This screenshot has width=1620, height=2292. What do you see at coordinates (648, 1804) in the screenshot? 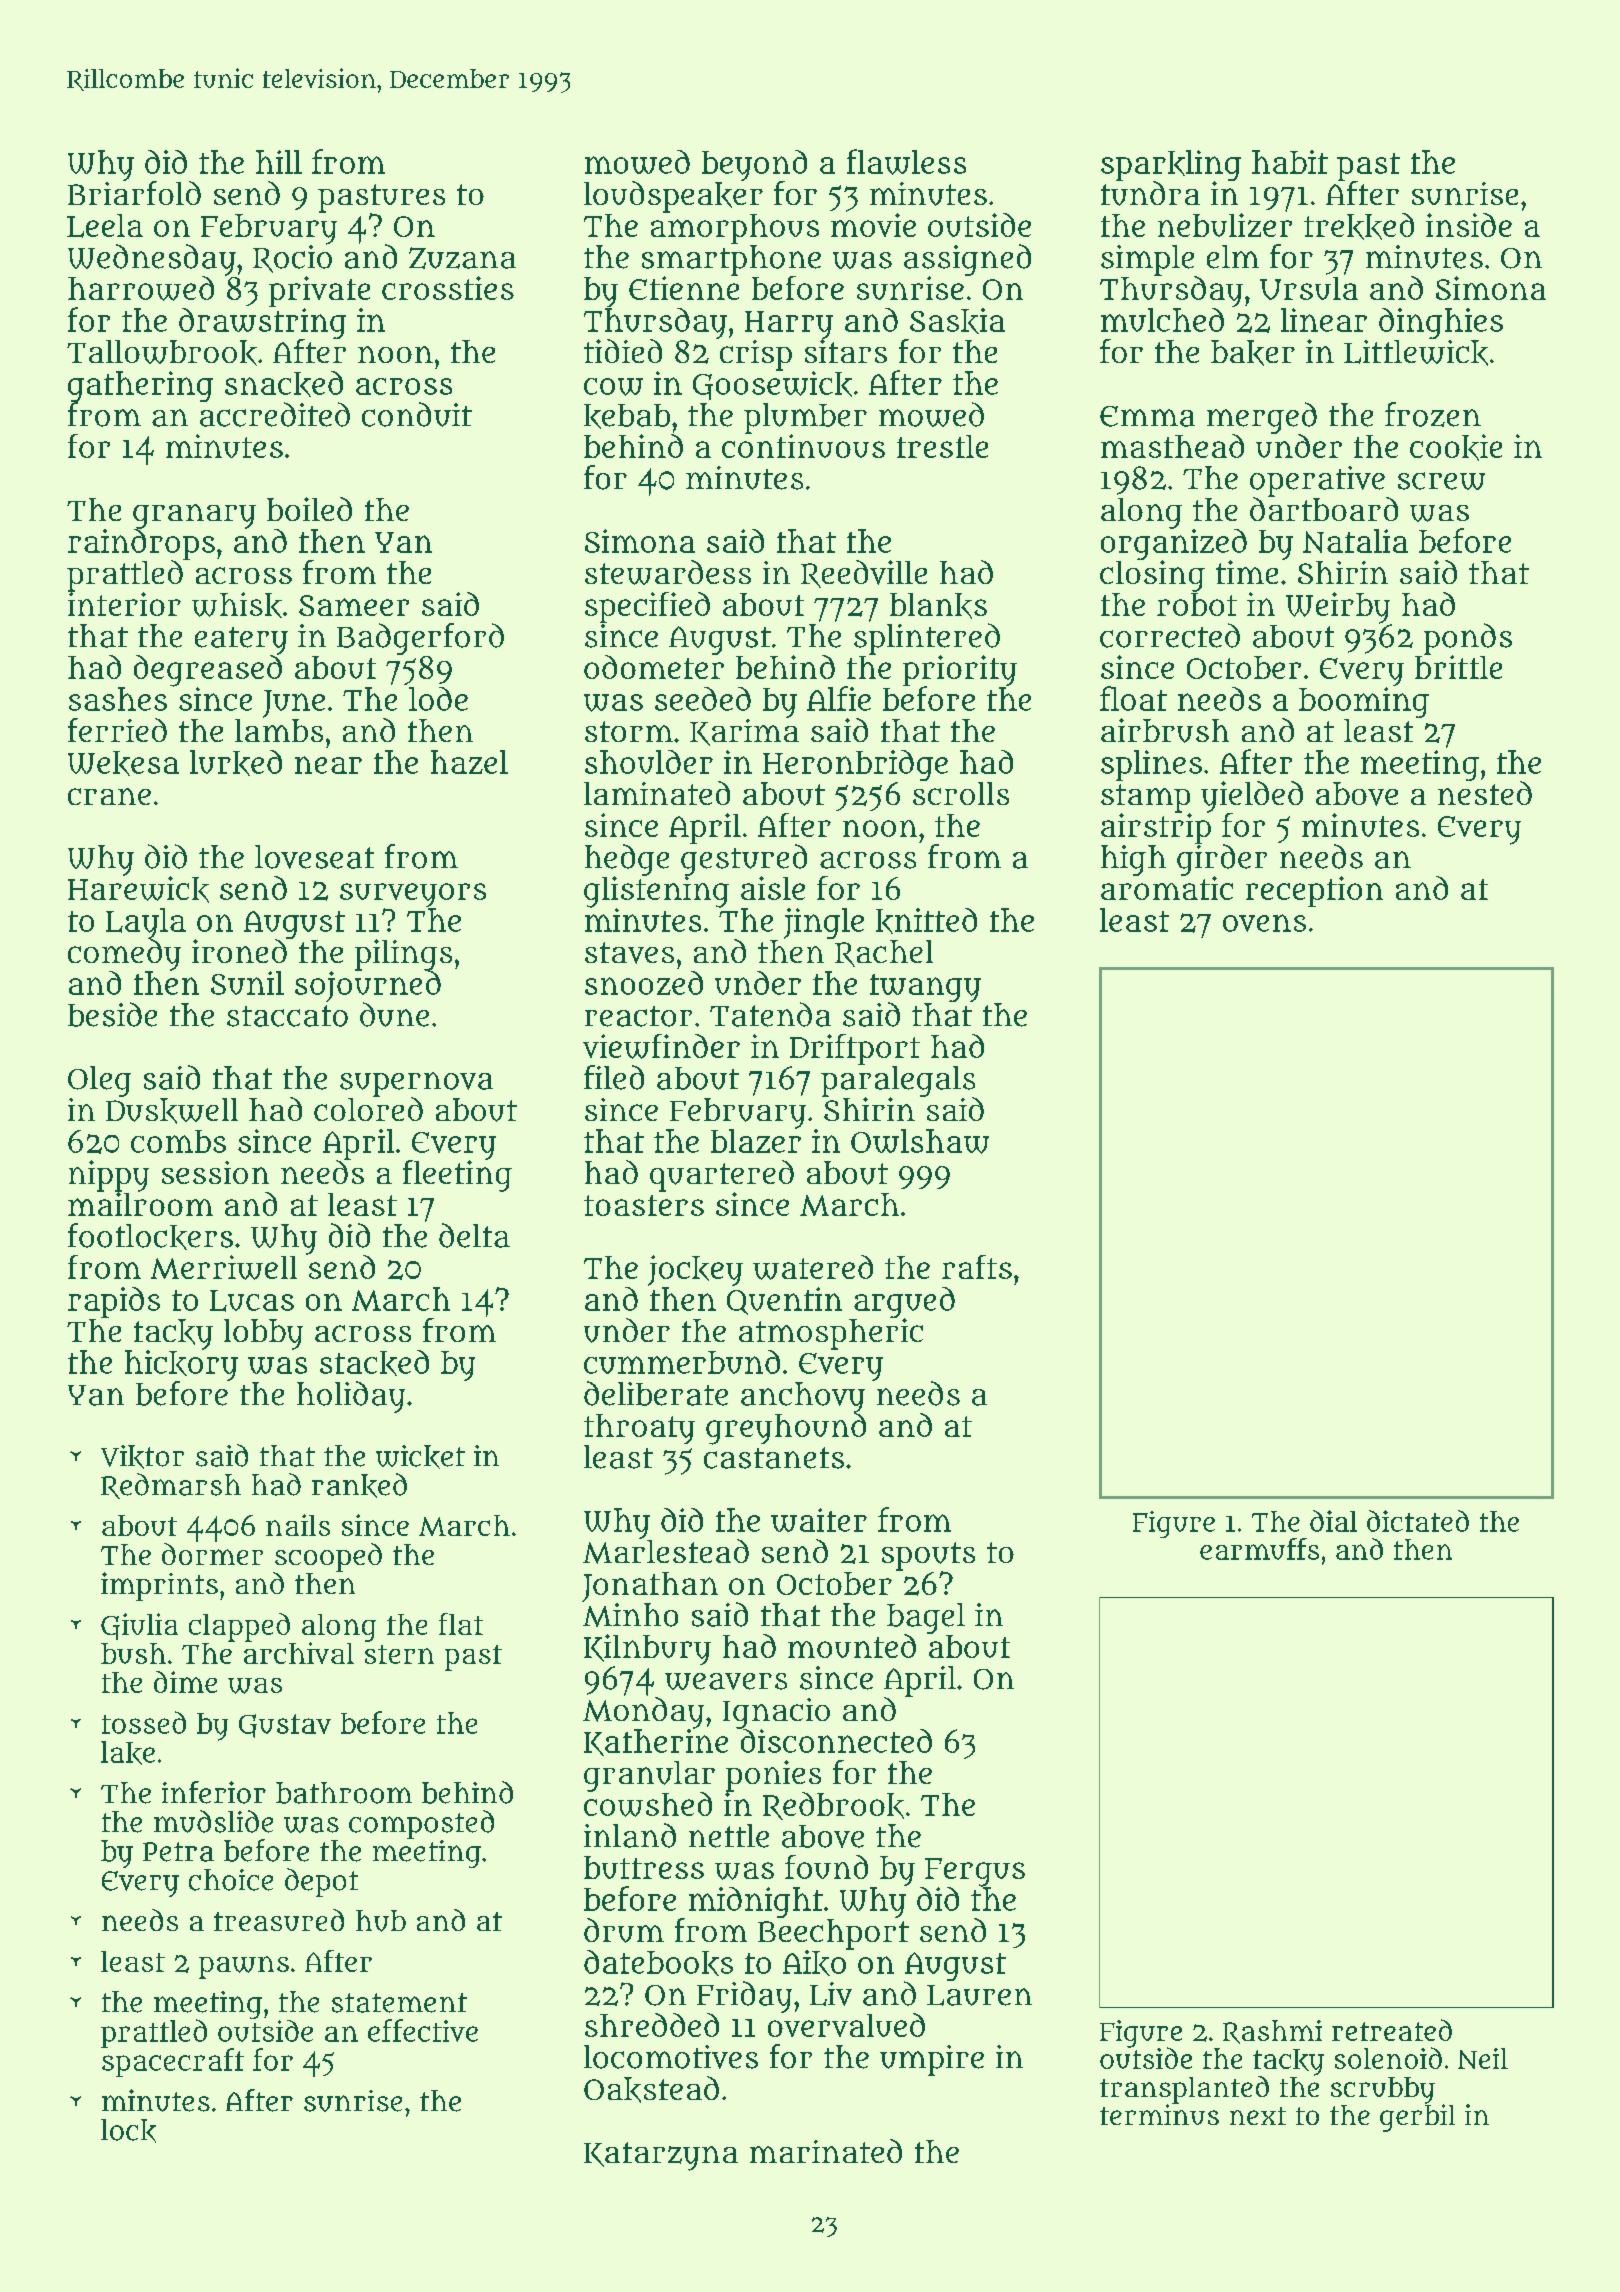
I see `cowshed` at bounding box center [648, 1804].
